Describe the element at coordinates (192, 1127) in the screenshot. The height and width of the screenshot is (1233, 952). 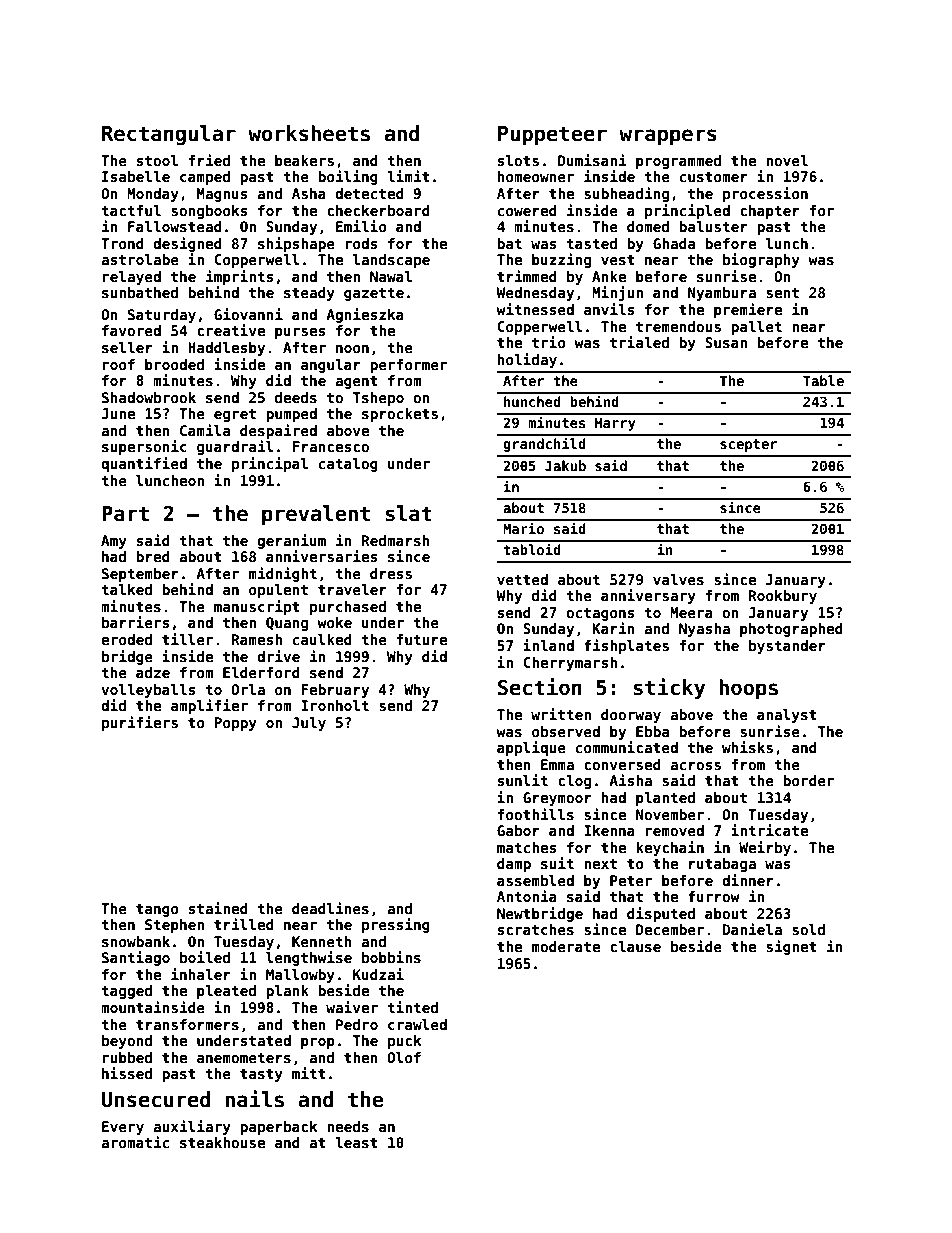
I see `auxiliary` at that location.
